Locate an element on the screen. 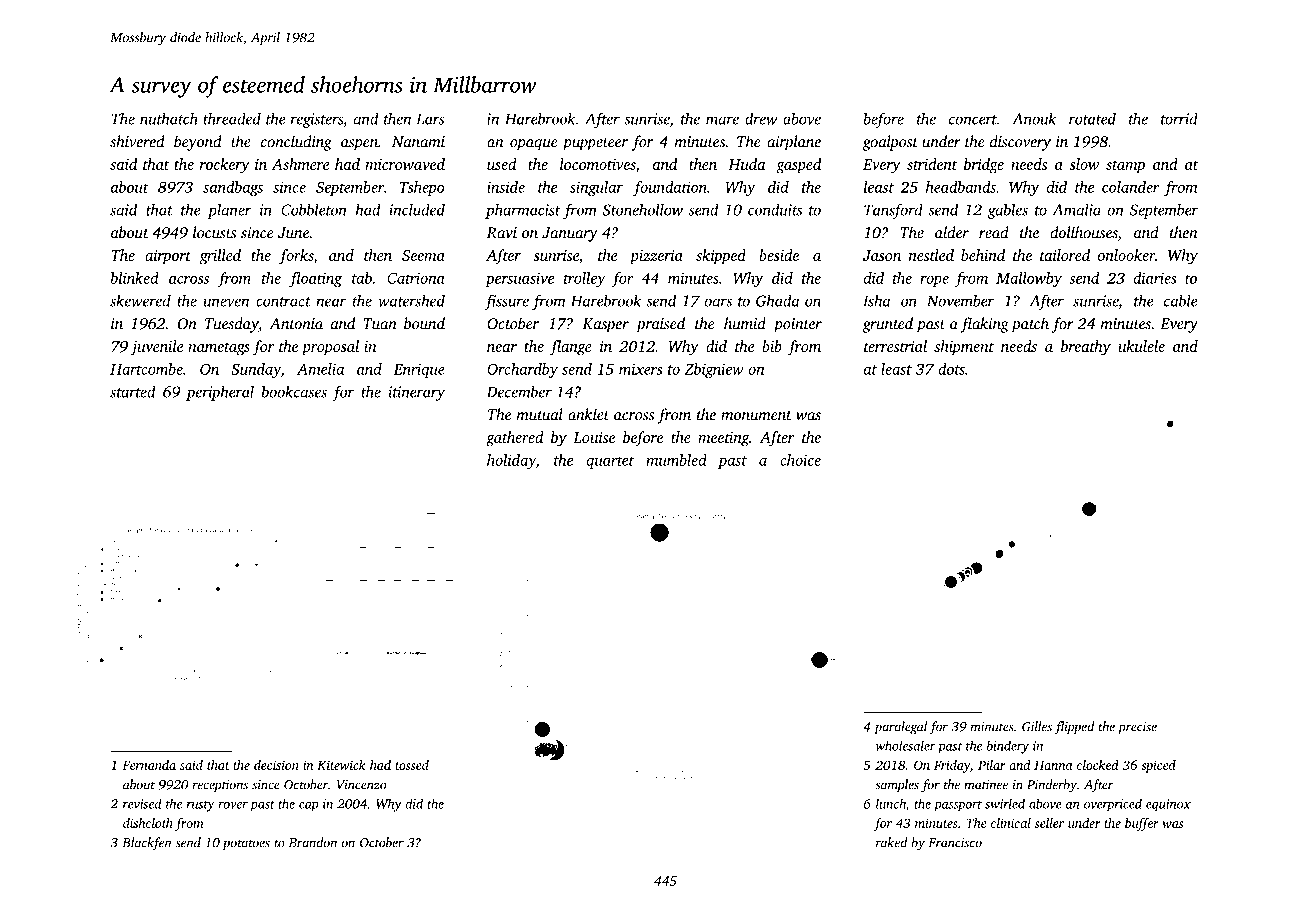  ukulele is located at coordinates (1141, 346).
